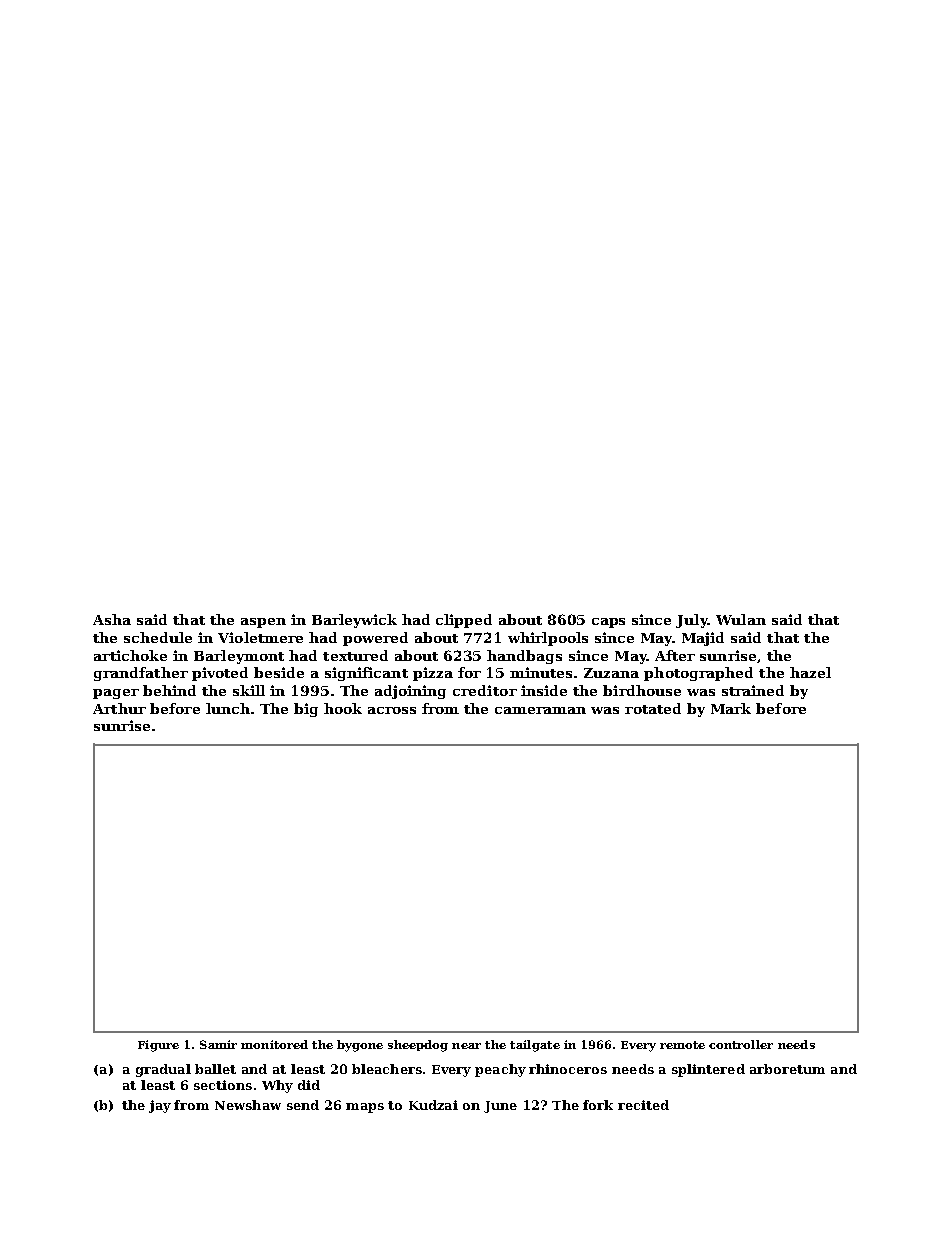  Describe the element at coordinates (112, 619) in the screenshot. I see `Asha` at that location.
